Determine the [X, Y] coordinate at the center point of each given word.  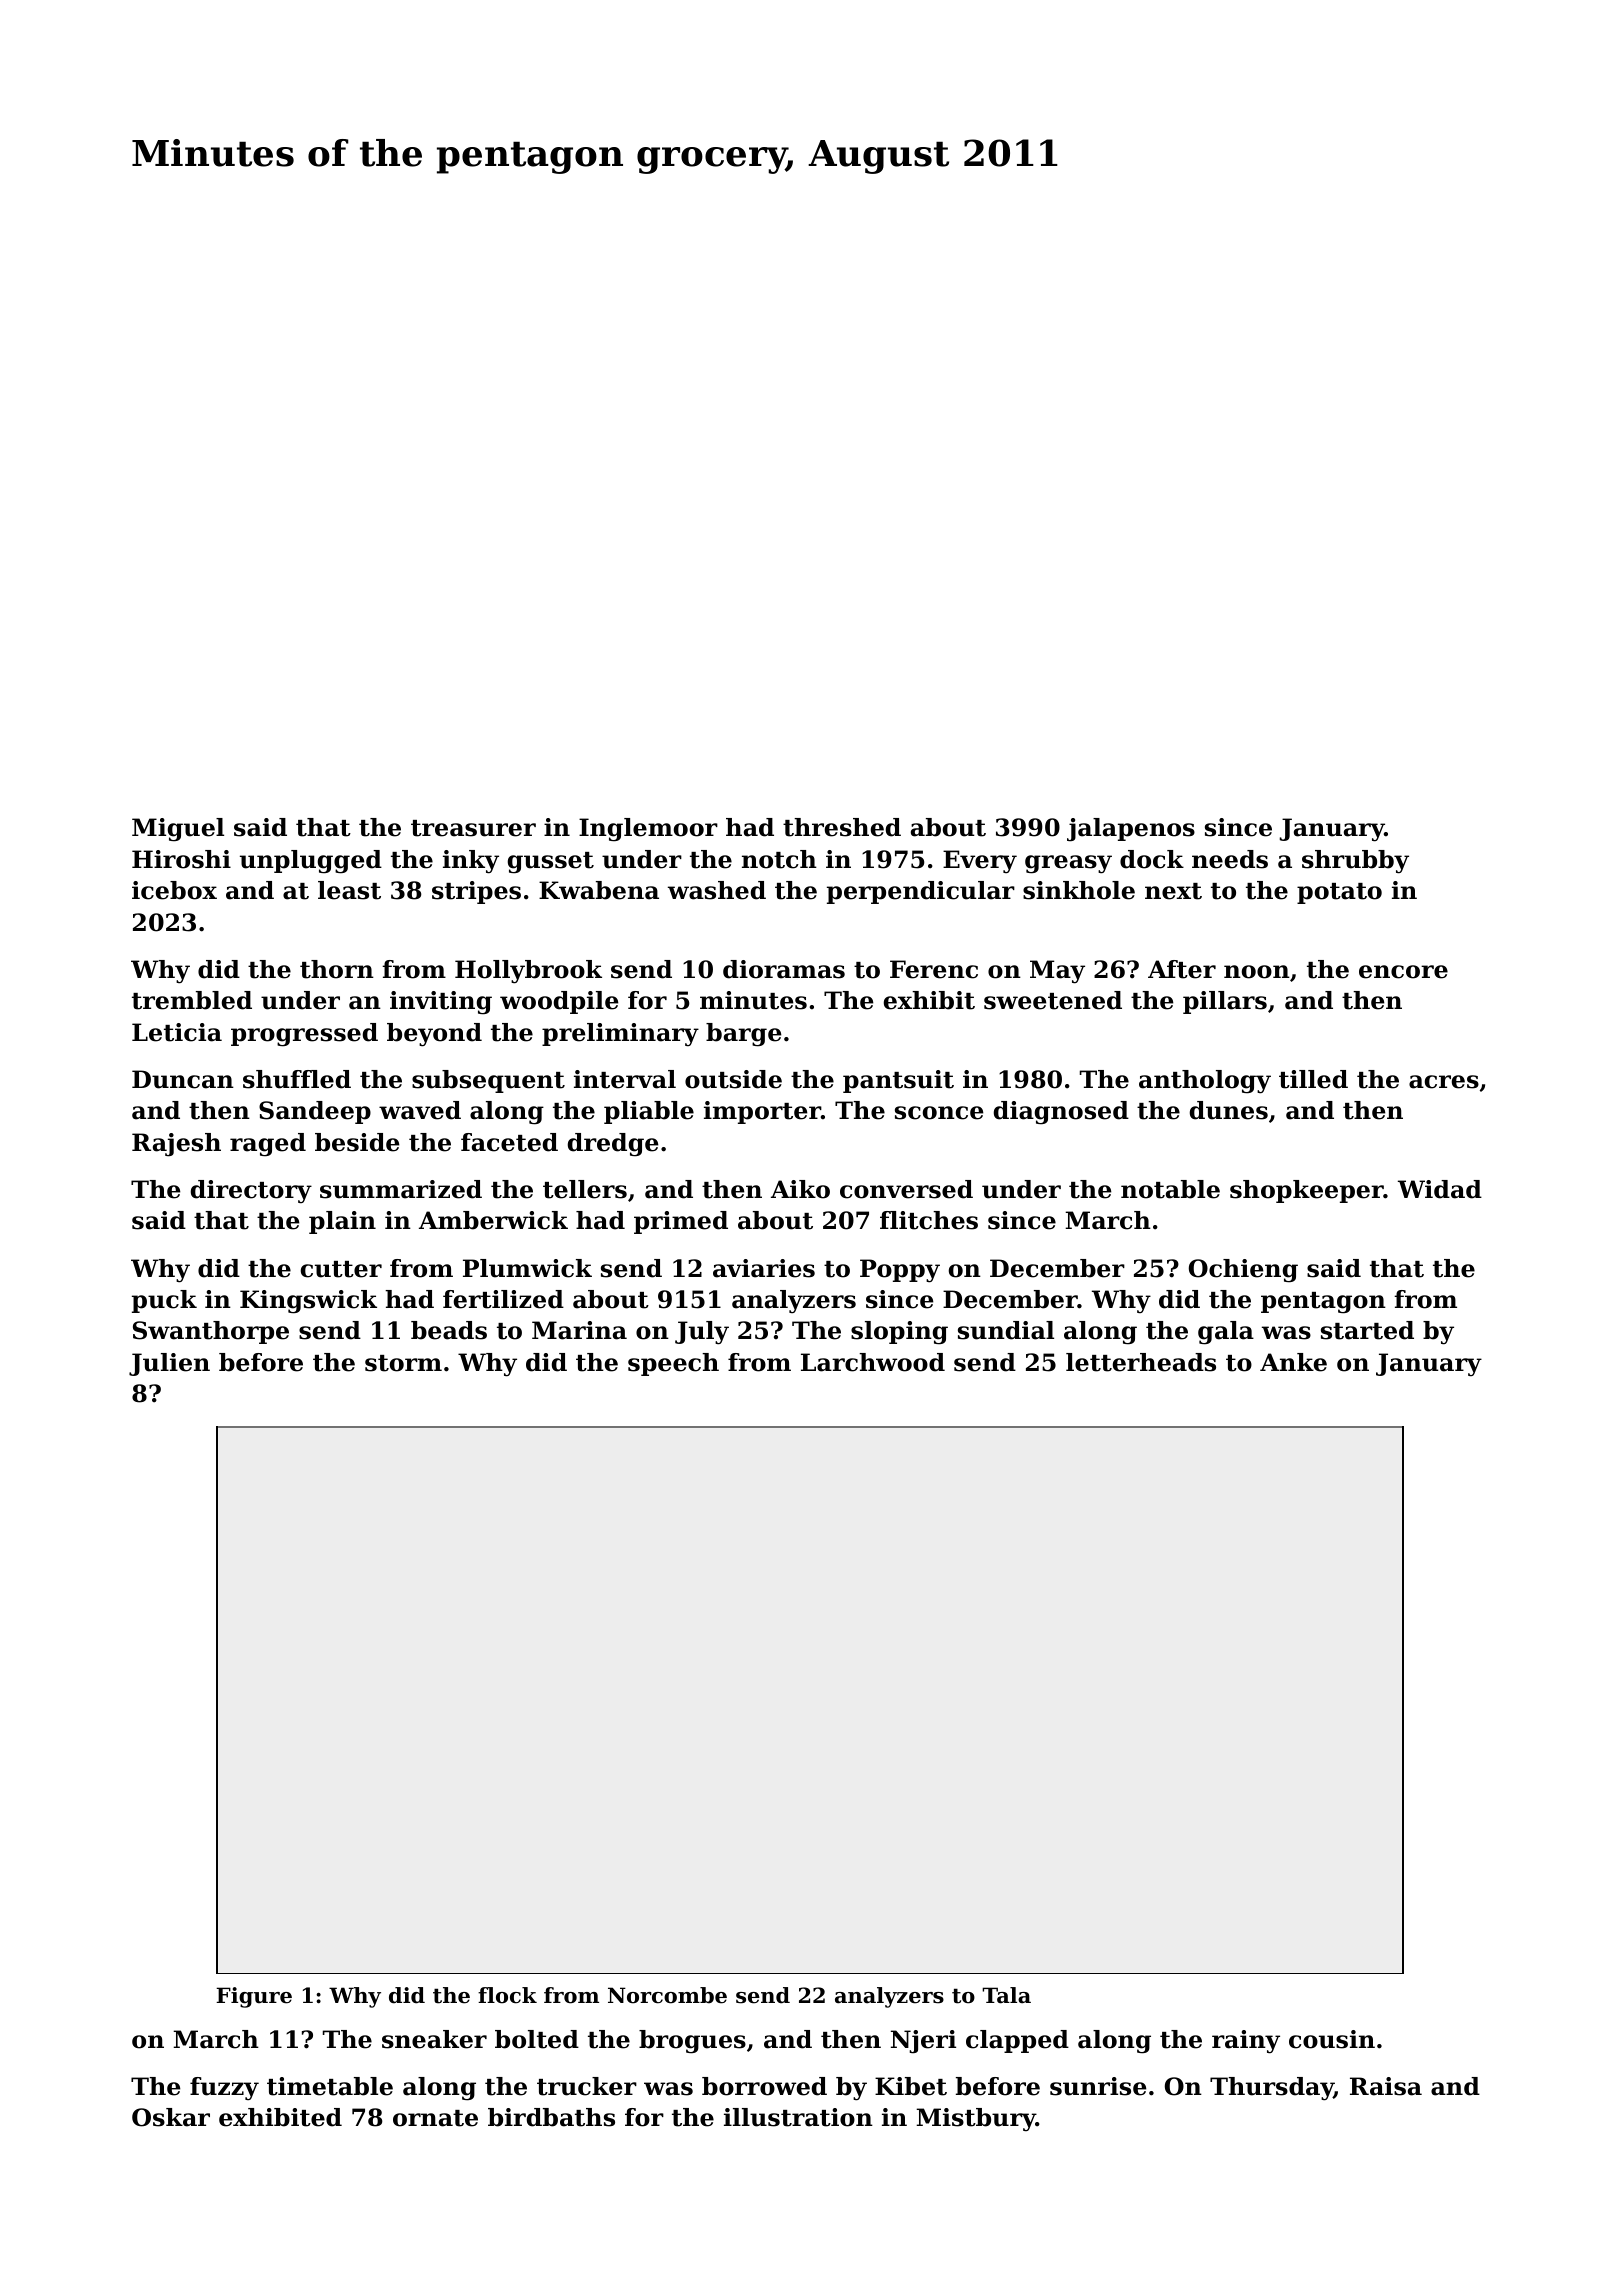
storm [403, 1363]
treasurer [473, 828]
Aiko [800, 1189]
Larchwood [873, 1362]
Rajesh [176, 1145]
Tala [1006, 1995]
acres [1444, 1082]
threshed [842, 827]
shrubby [1355, 862]
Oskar [171, 2117]
